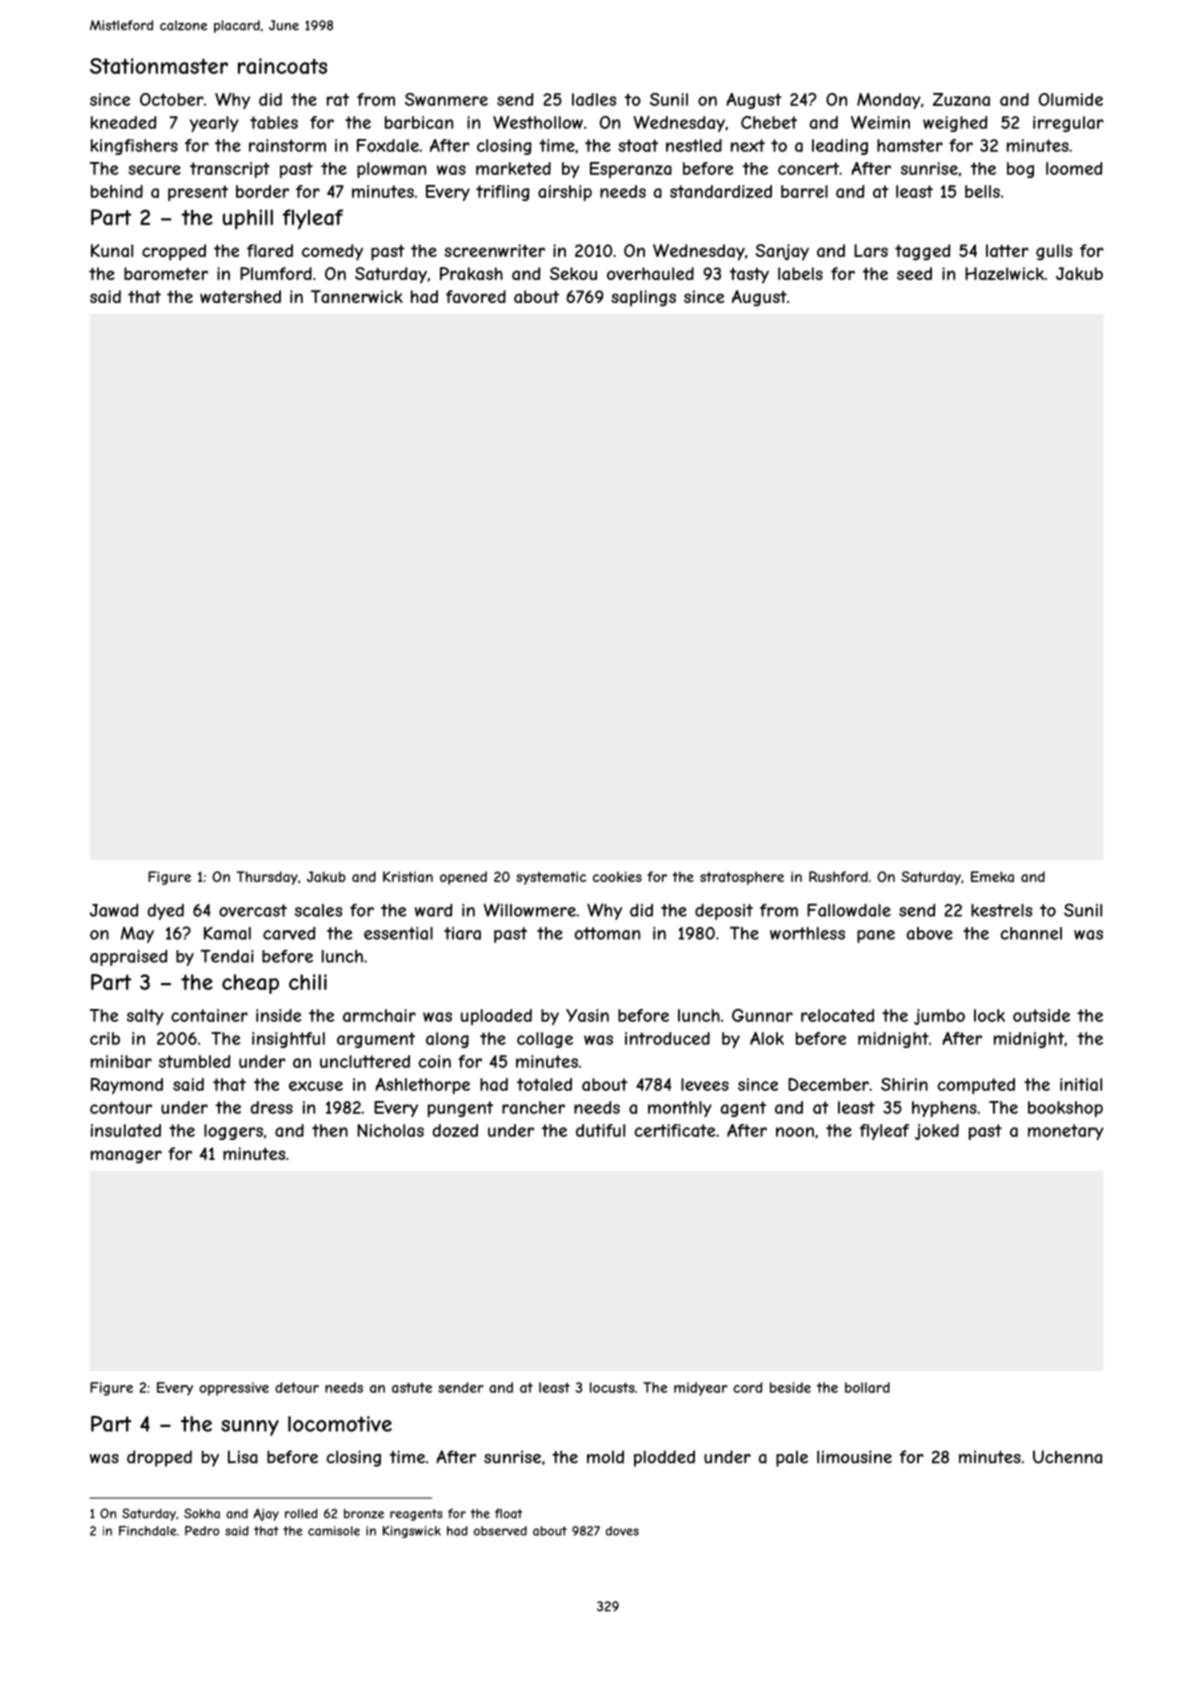 This document has width=1193, height=1687. I want to click on next, so click(748, 145).
